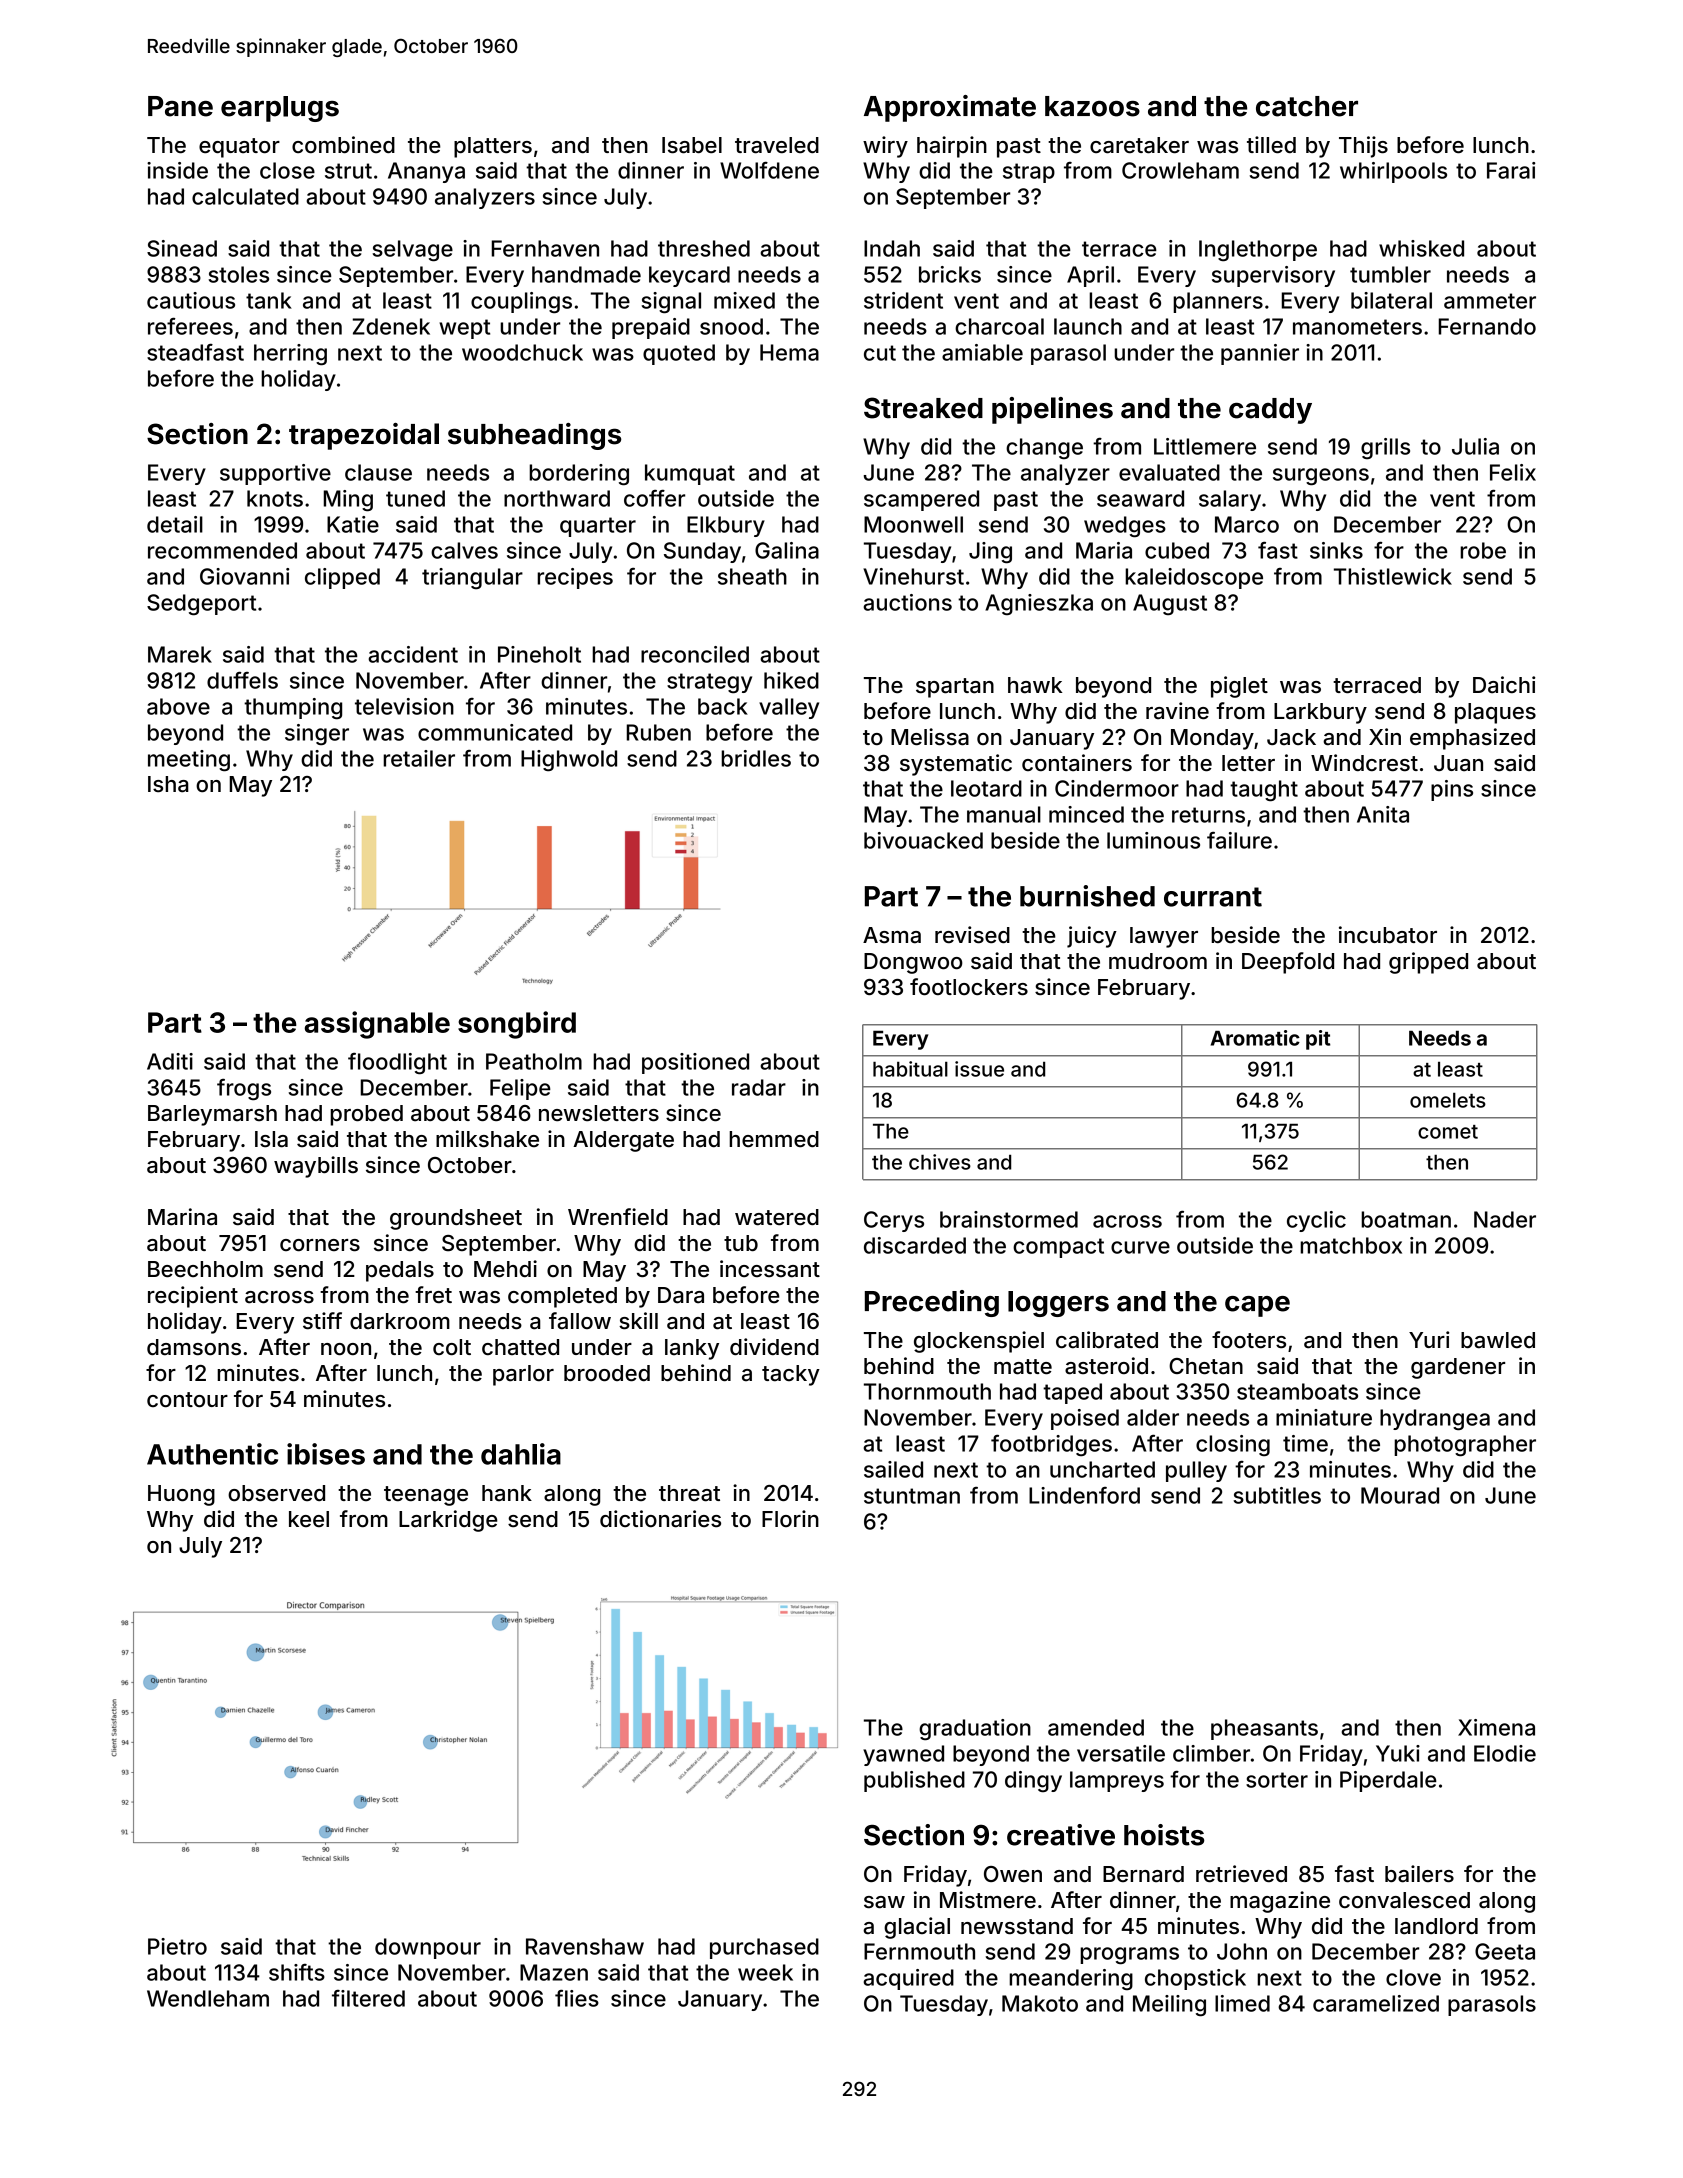  I want to click on Isabel, so click(692, 145).
